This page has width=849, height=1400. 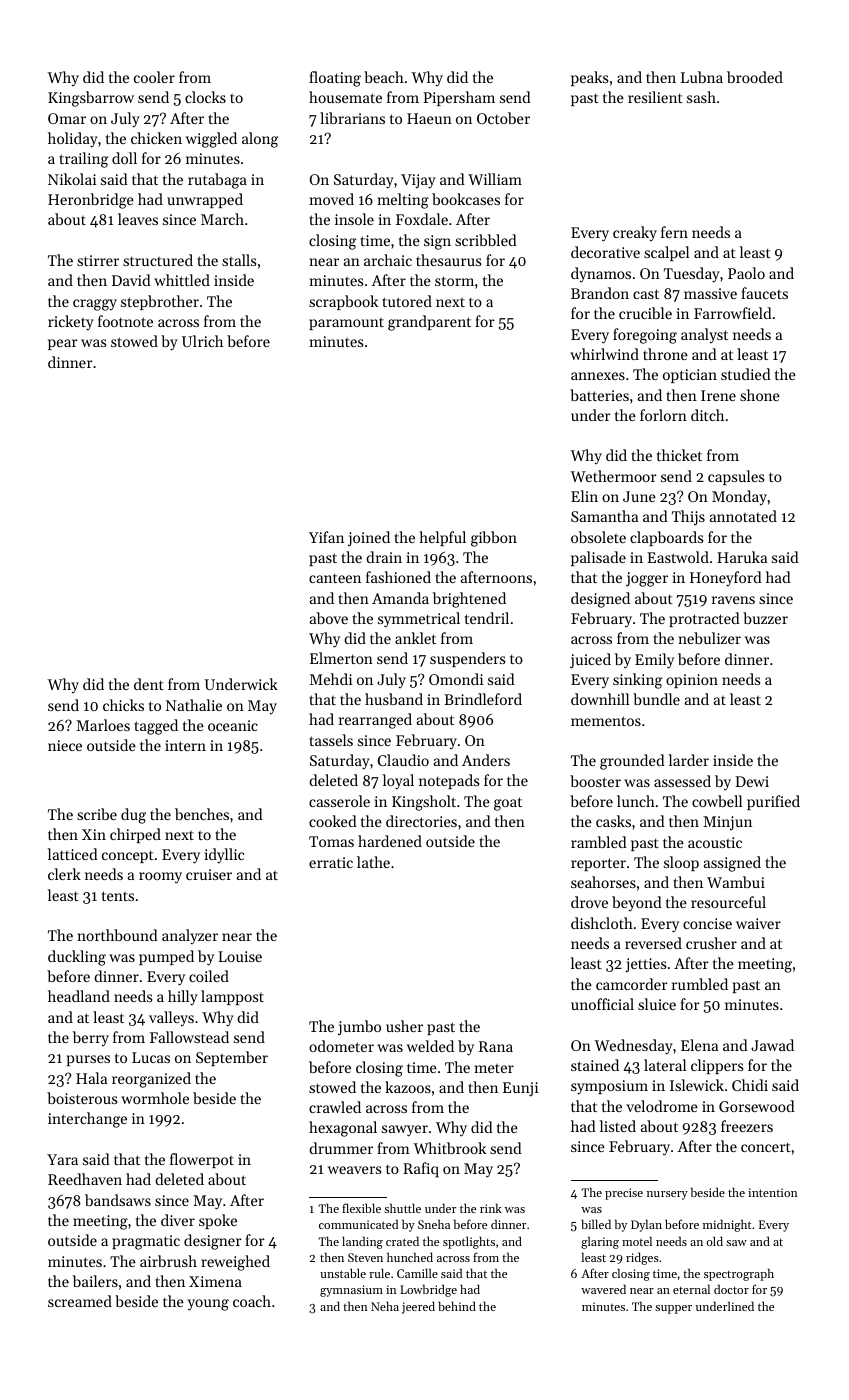 What do you see at coordinates (80, 1301) in the page?
I see `screamed` at bounding box center [80, 1301].
